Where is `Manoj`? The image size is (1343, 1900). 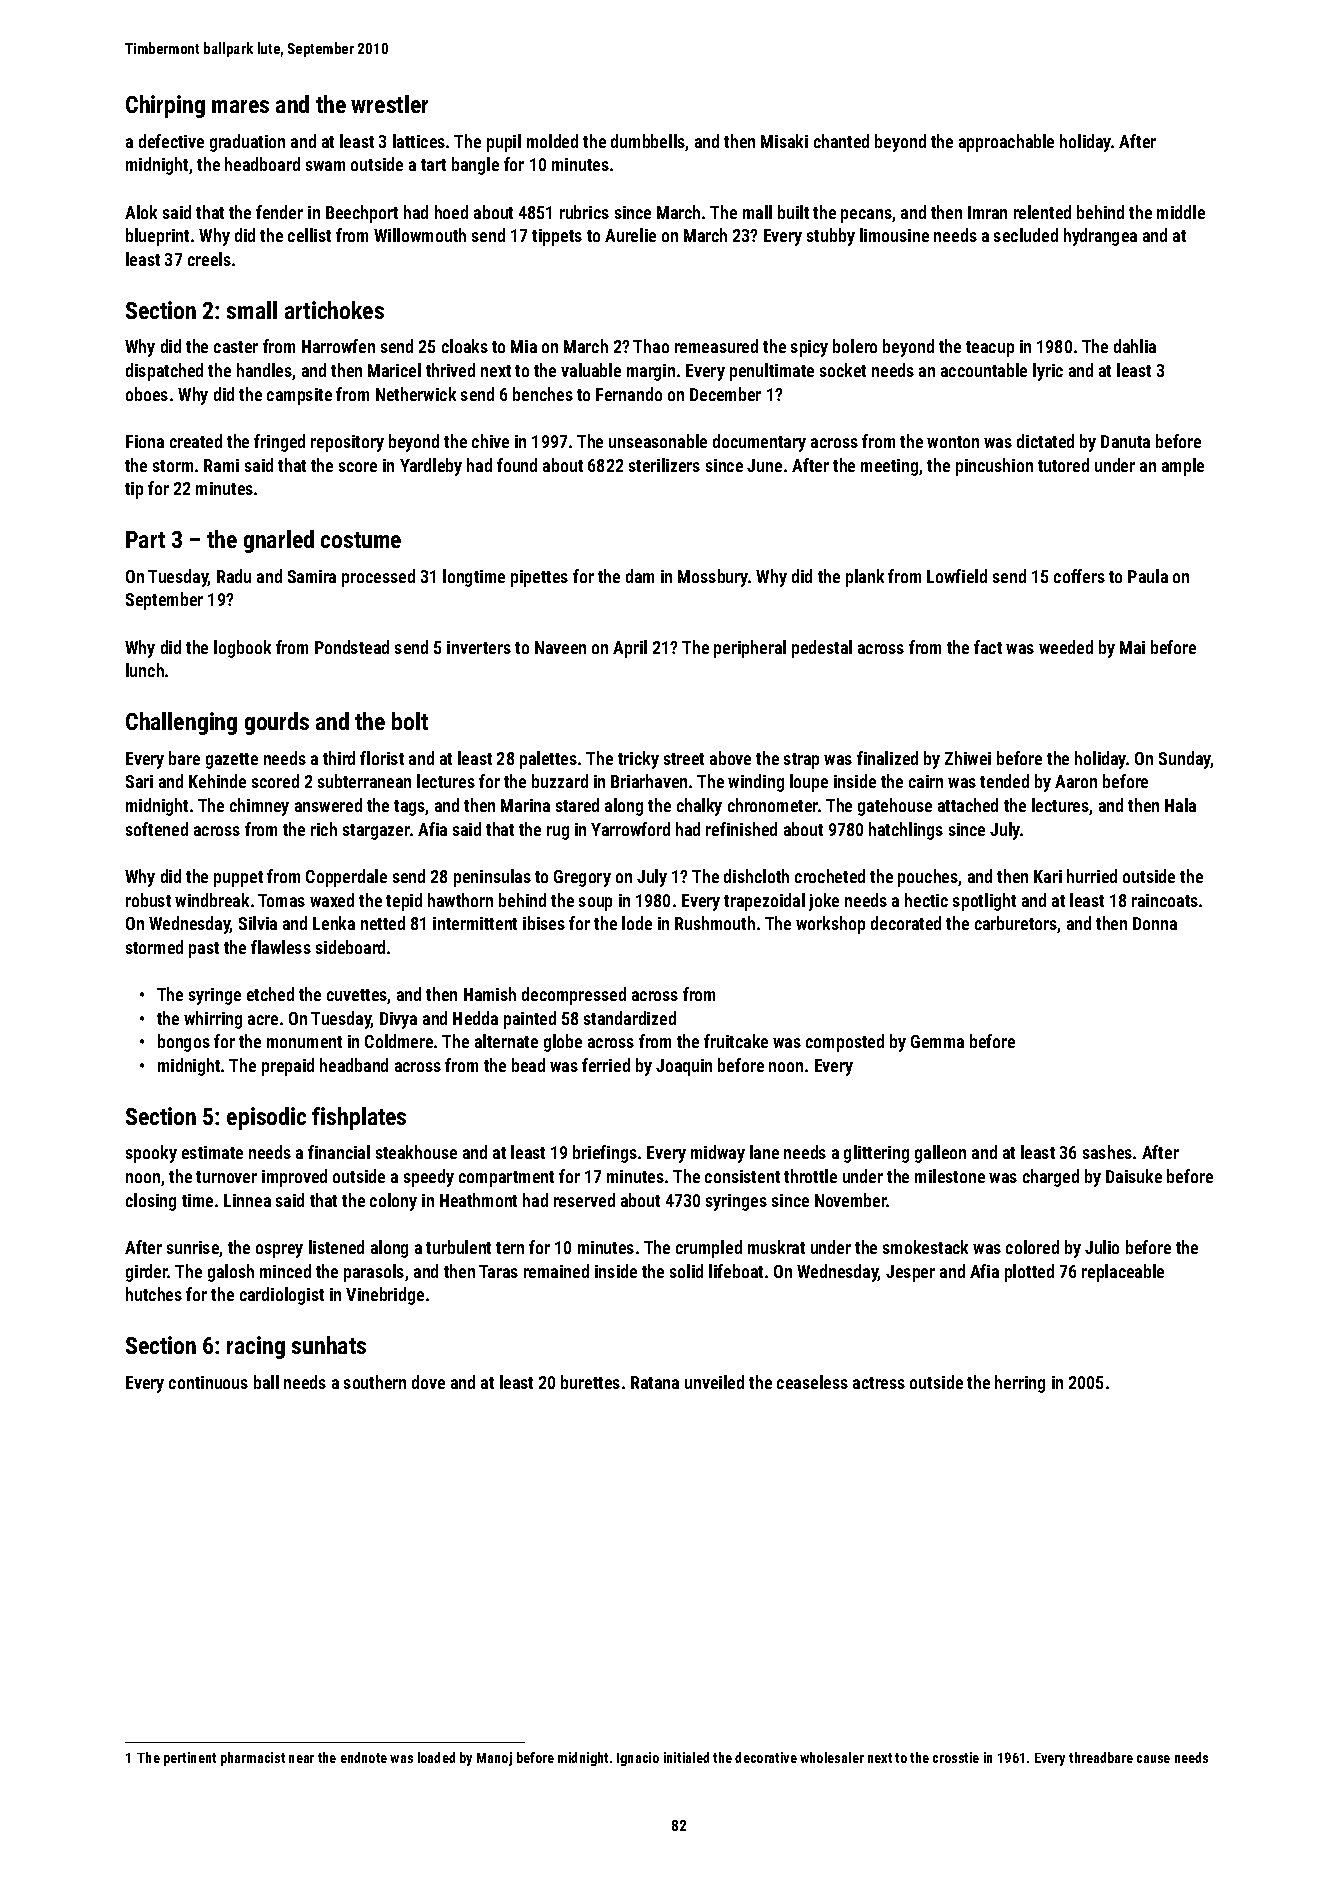 Manoj is located at coordinates (494, 1759).
